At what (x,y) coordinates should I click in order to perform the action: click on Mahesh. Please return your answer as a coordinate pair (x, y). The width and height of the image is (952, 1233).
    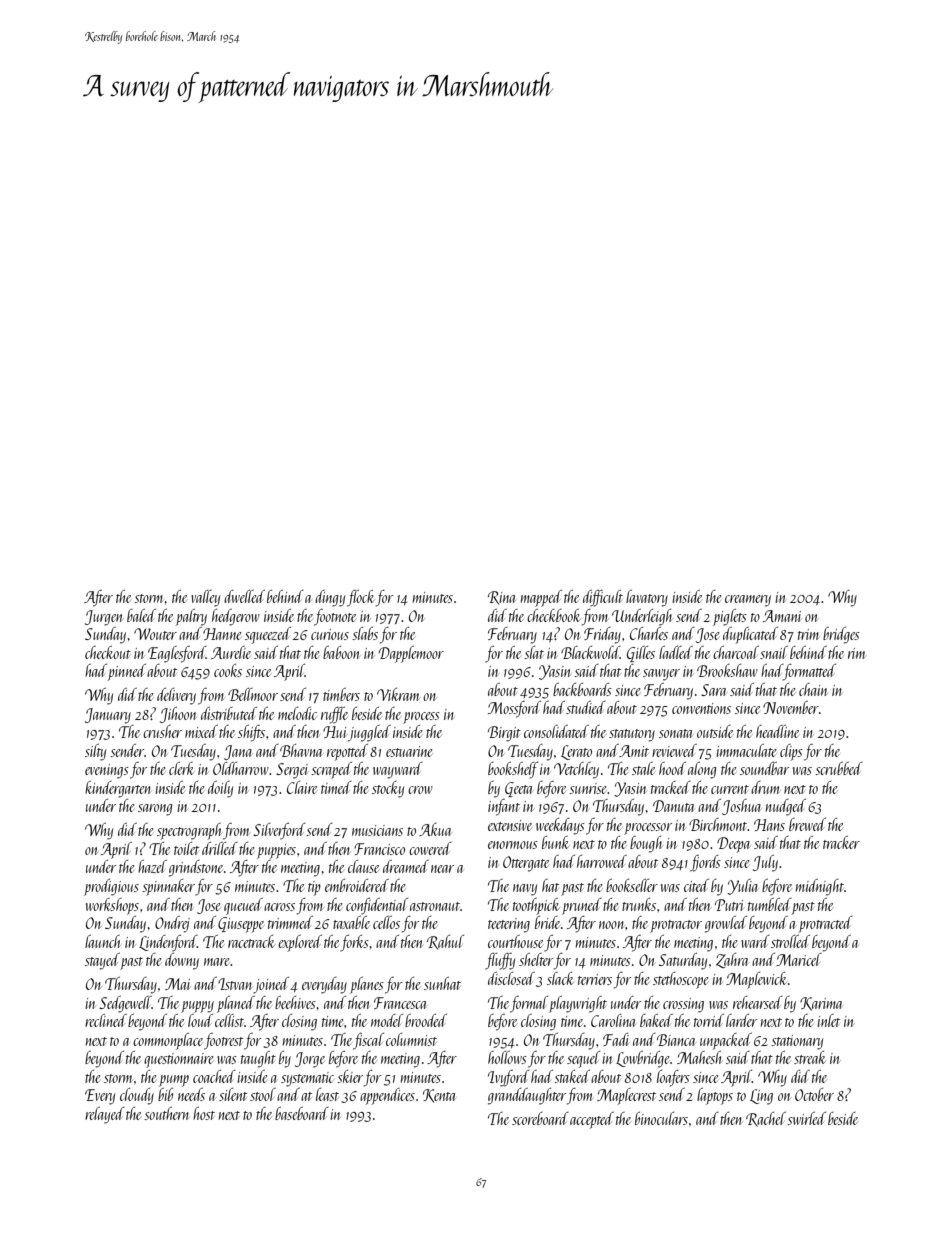
    Looking at the image, I should click on (699, 1057).
